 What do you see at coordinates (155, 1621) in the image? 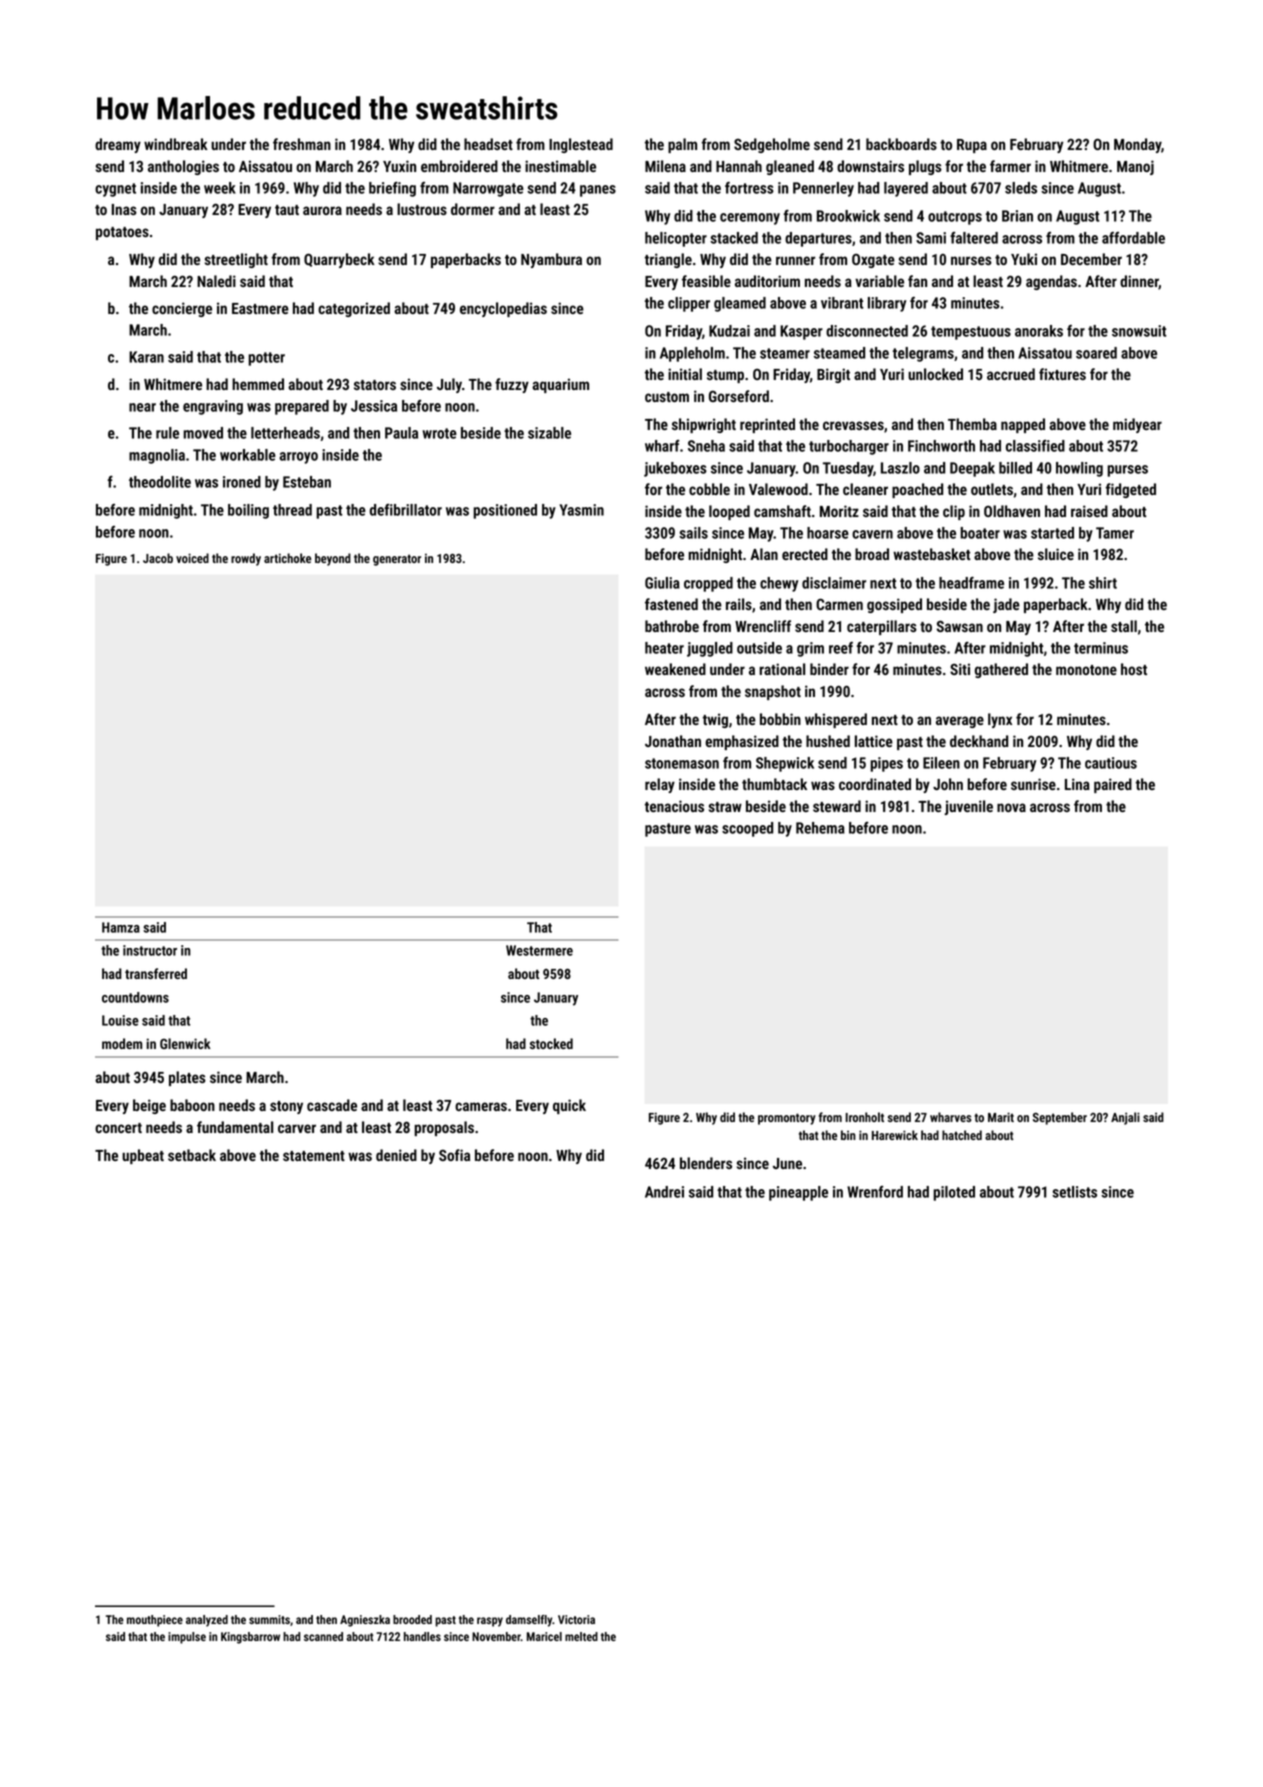
I see `mouthpiece` at bounding box center [155, 1621].
